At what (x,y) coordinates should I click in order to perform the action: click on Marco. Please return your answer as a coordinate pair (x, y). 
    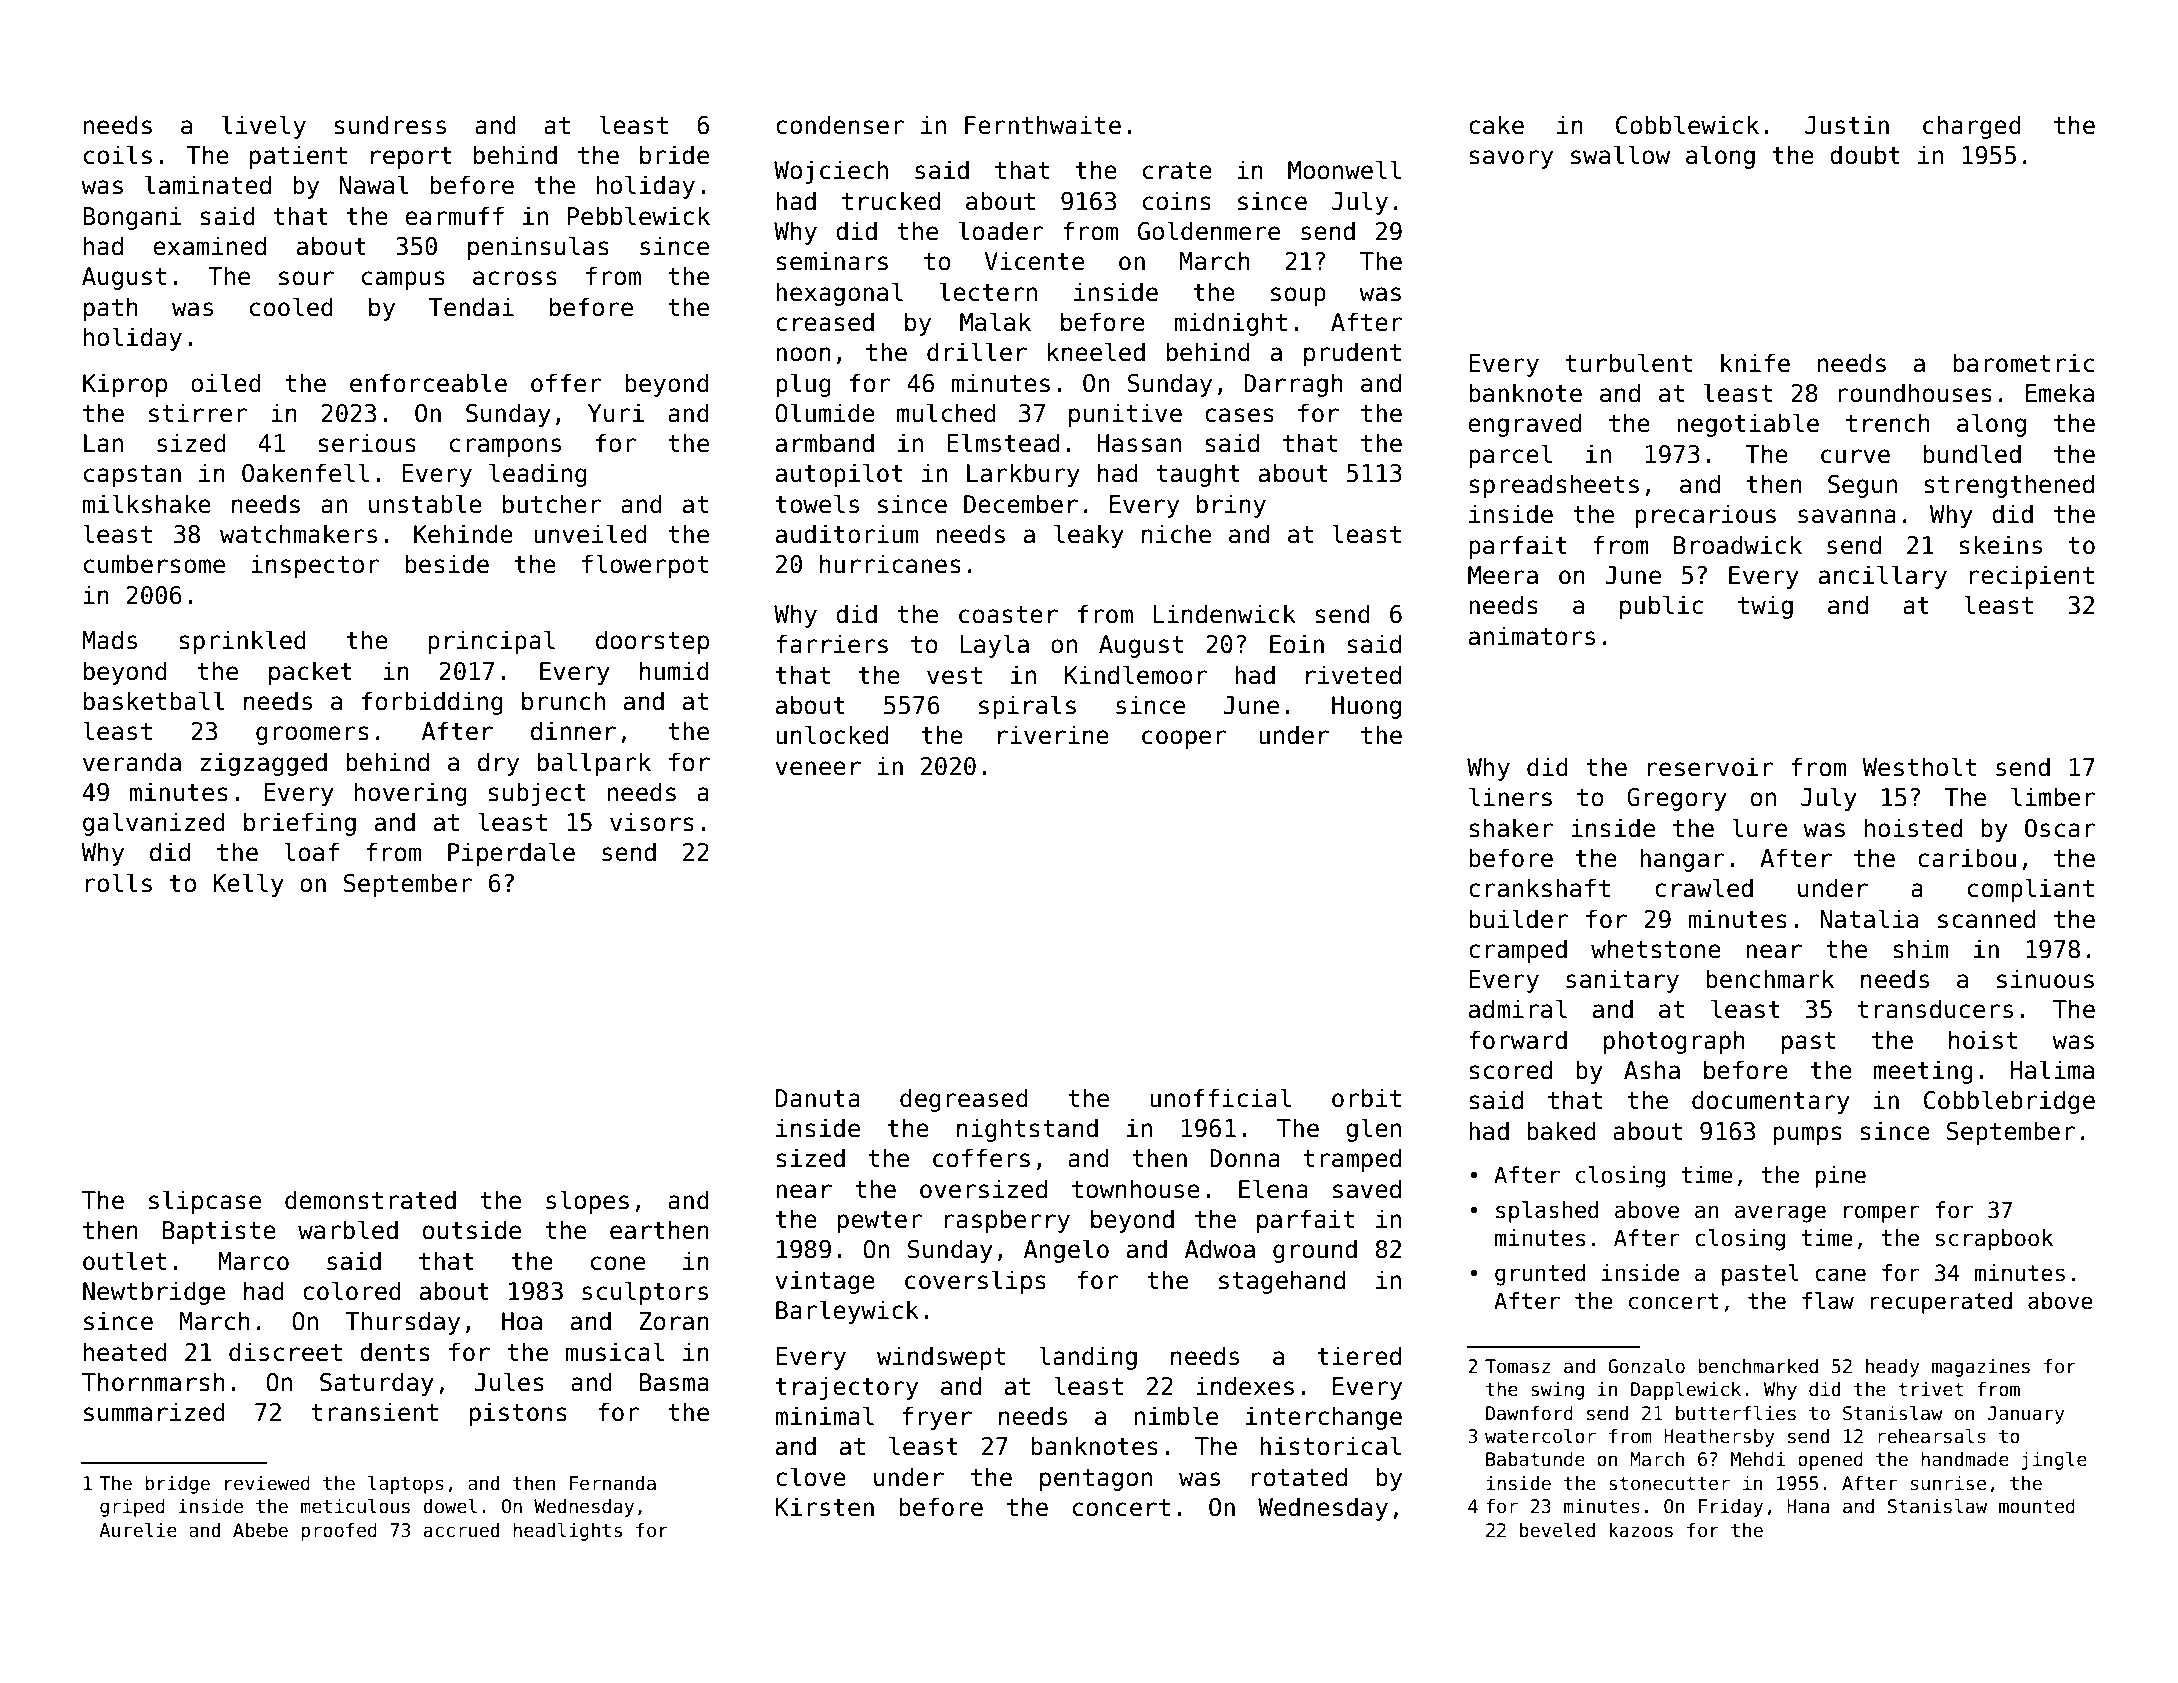
    Looking at the image, I should click on (253, 1261).
